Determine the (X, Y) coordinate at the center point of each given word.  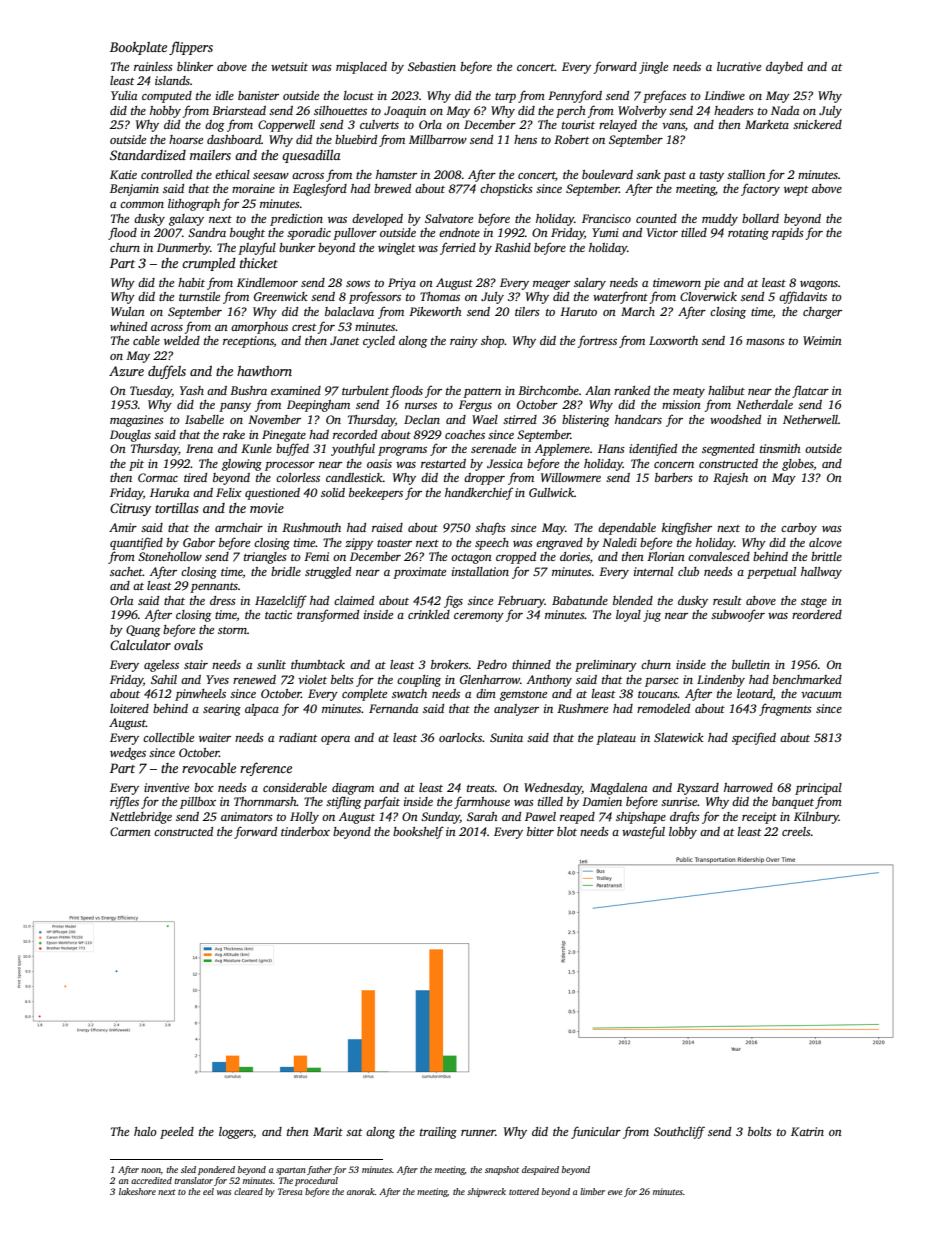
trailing (438, 1133)
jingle (653, 68)
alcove (825, 542)
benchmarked (807, 679)
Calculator (140, 645)
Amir (123, 527)
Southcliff (679, 1132)
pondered (216, 1170)
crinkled (429, 614)
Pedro (492, 664)
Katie (123, 174)
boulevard (607, 174)
